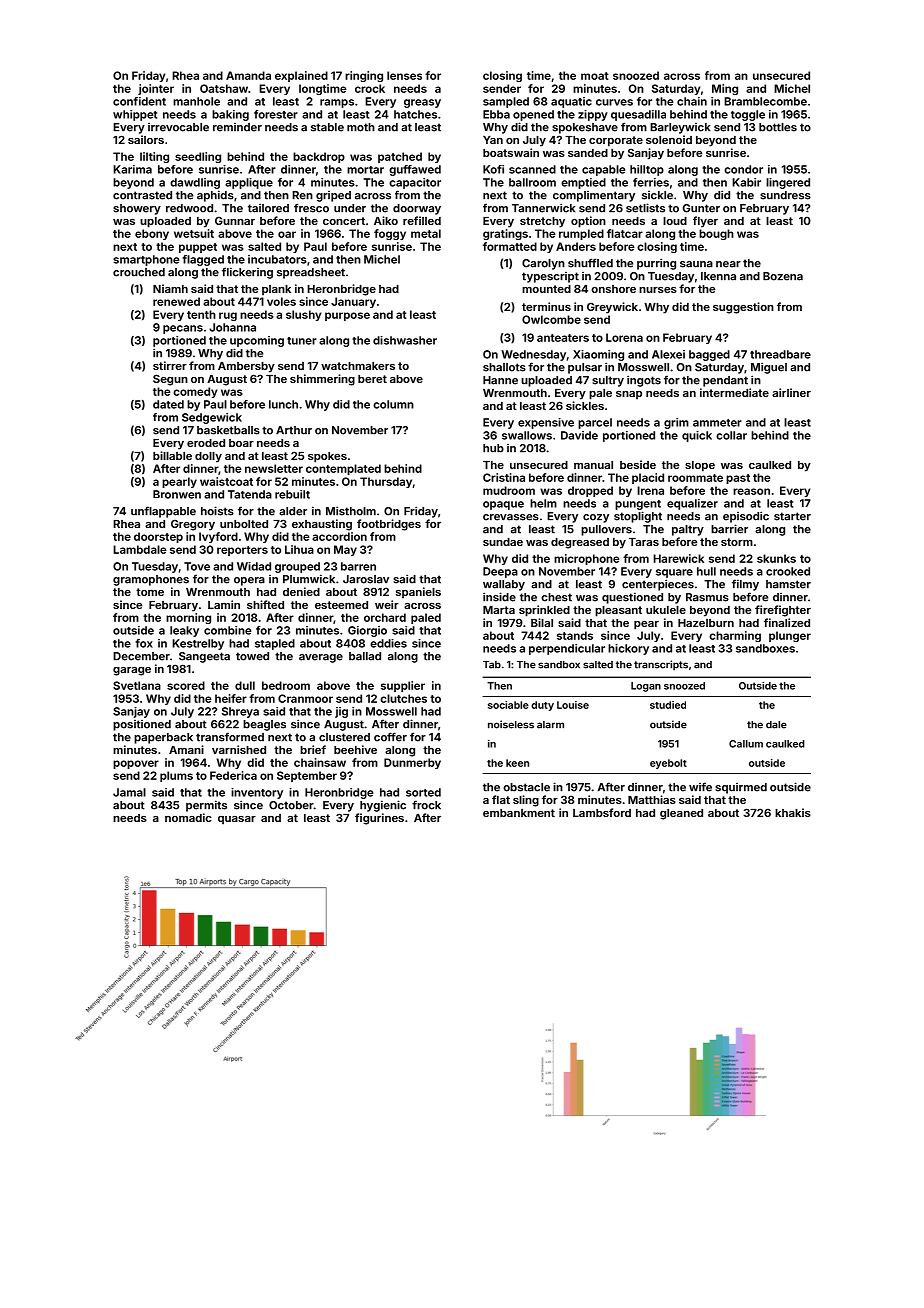 This page has width=924, height=1308. I want to click on stable, so click(327, 127).
